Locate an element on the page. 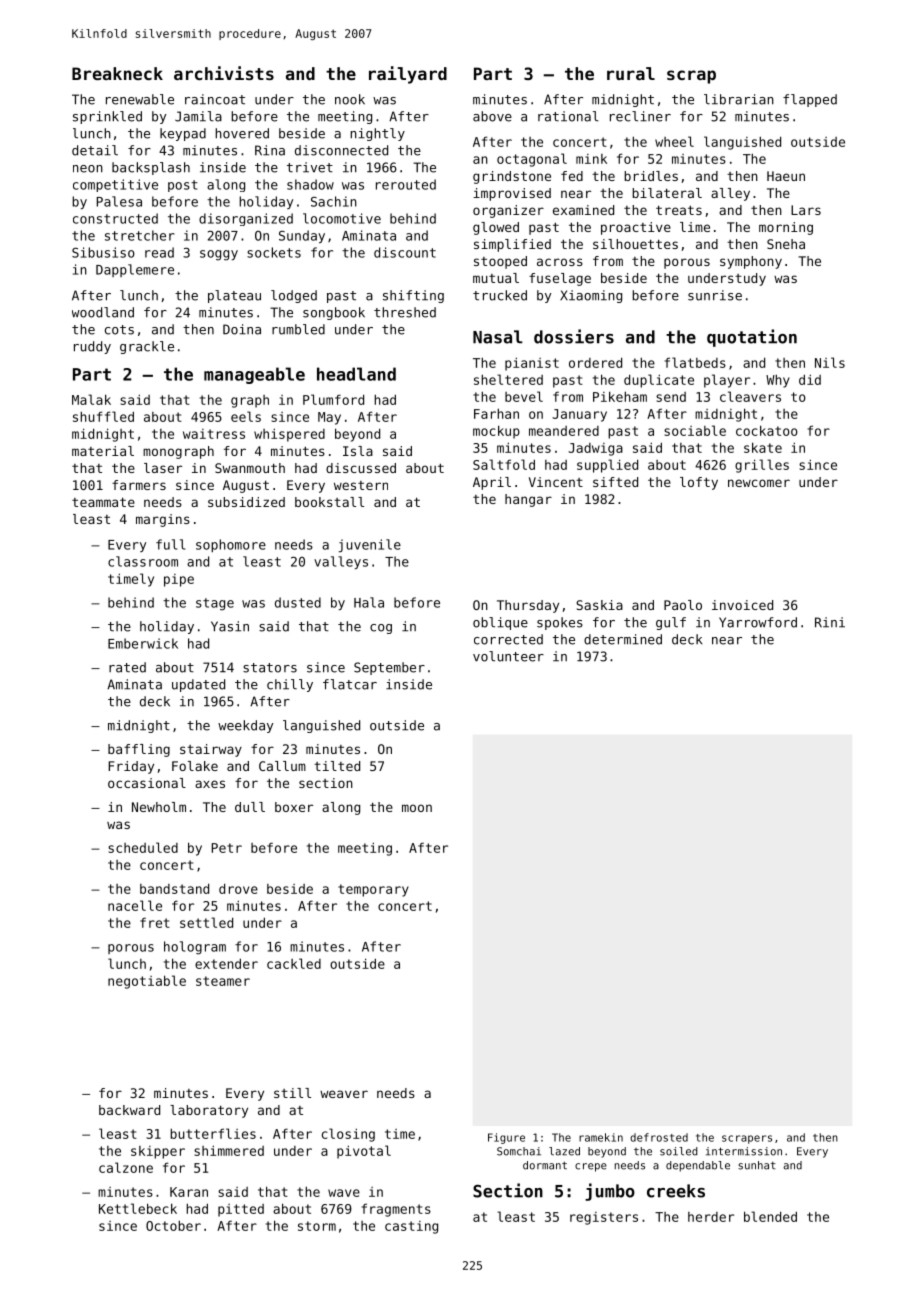 The width and height of the document is (924, 1308). classroom is located at coordinates (143, 561).
